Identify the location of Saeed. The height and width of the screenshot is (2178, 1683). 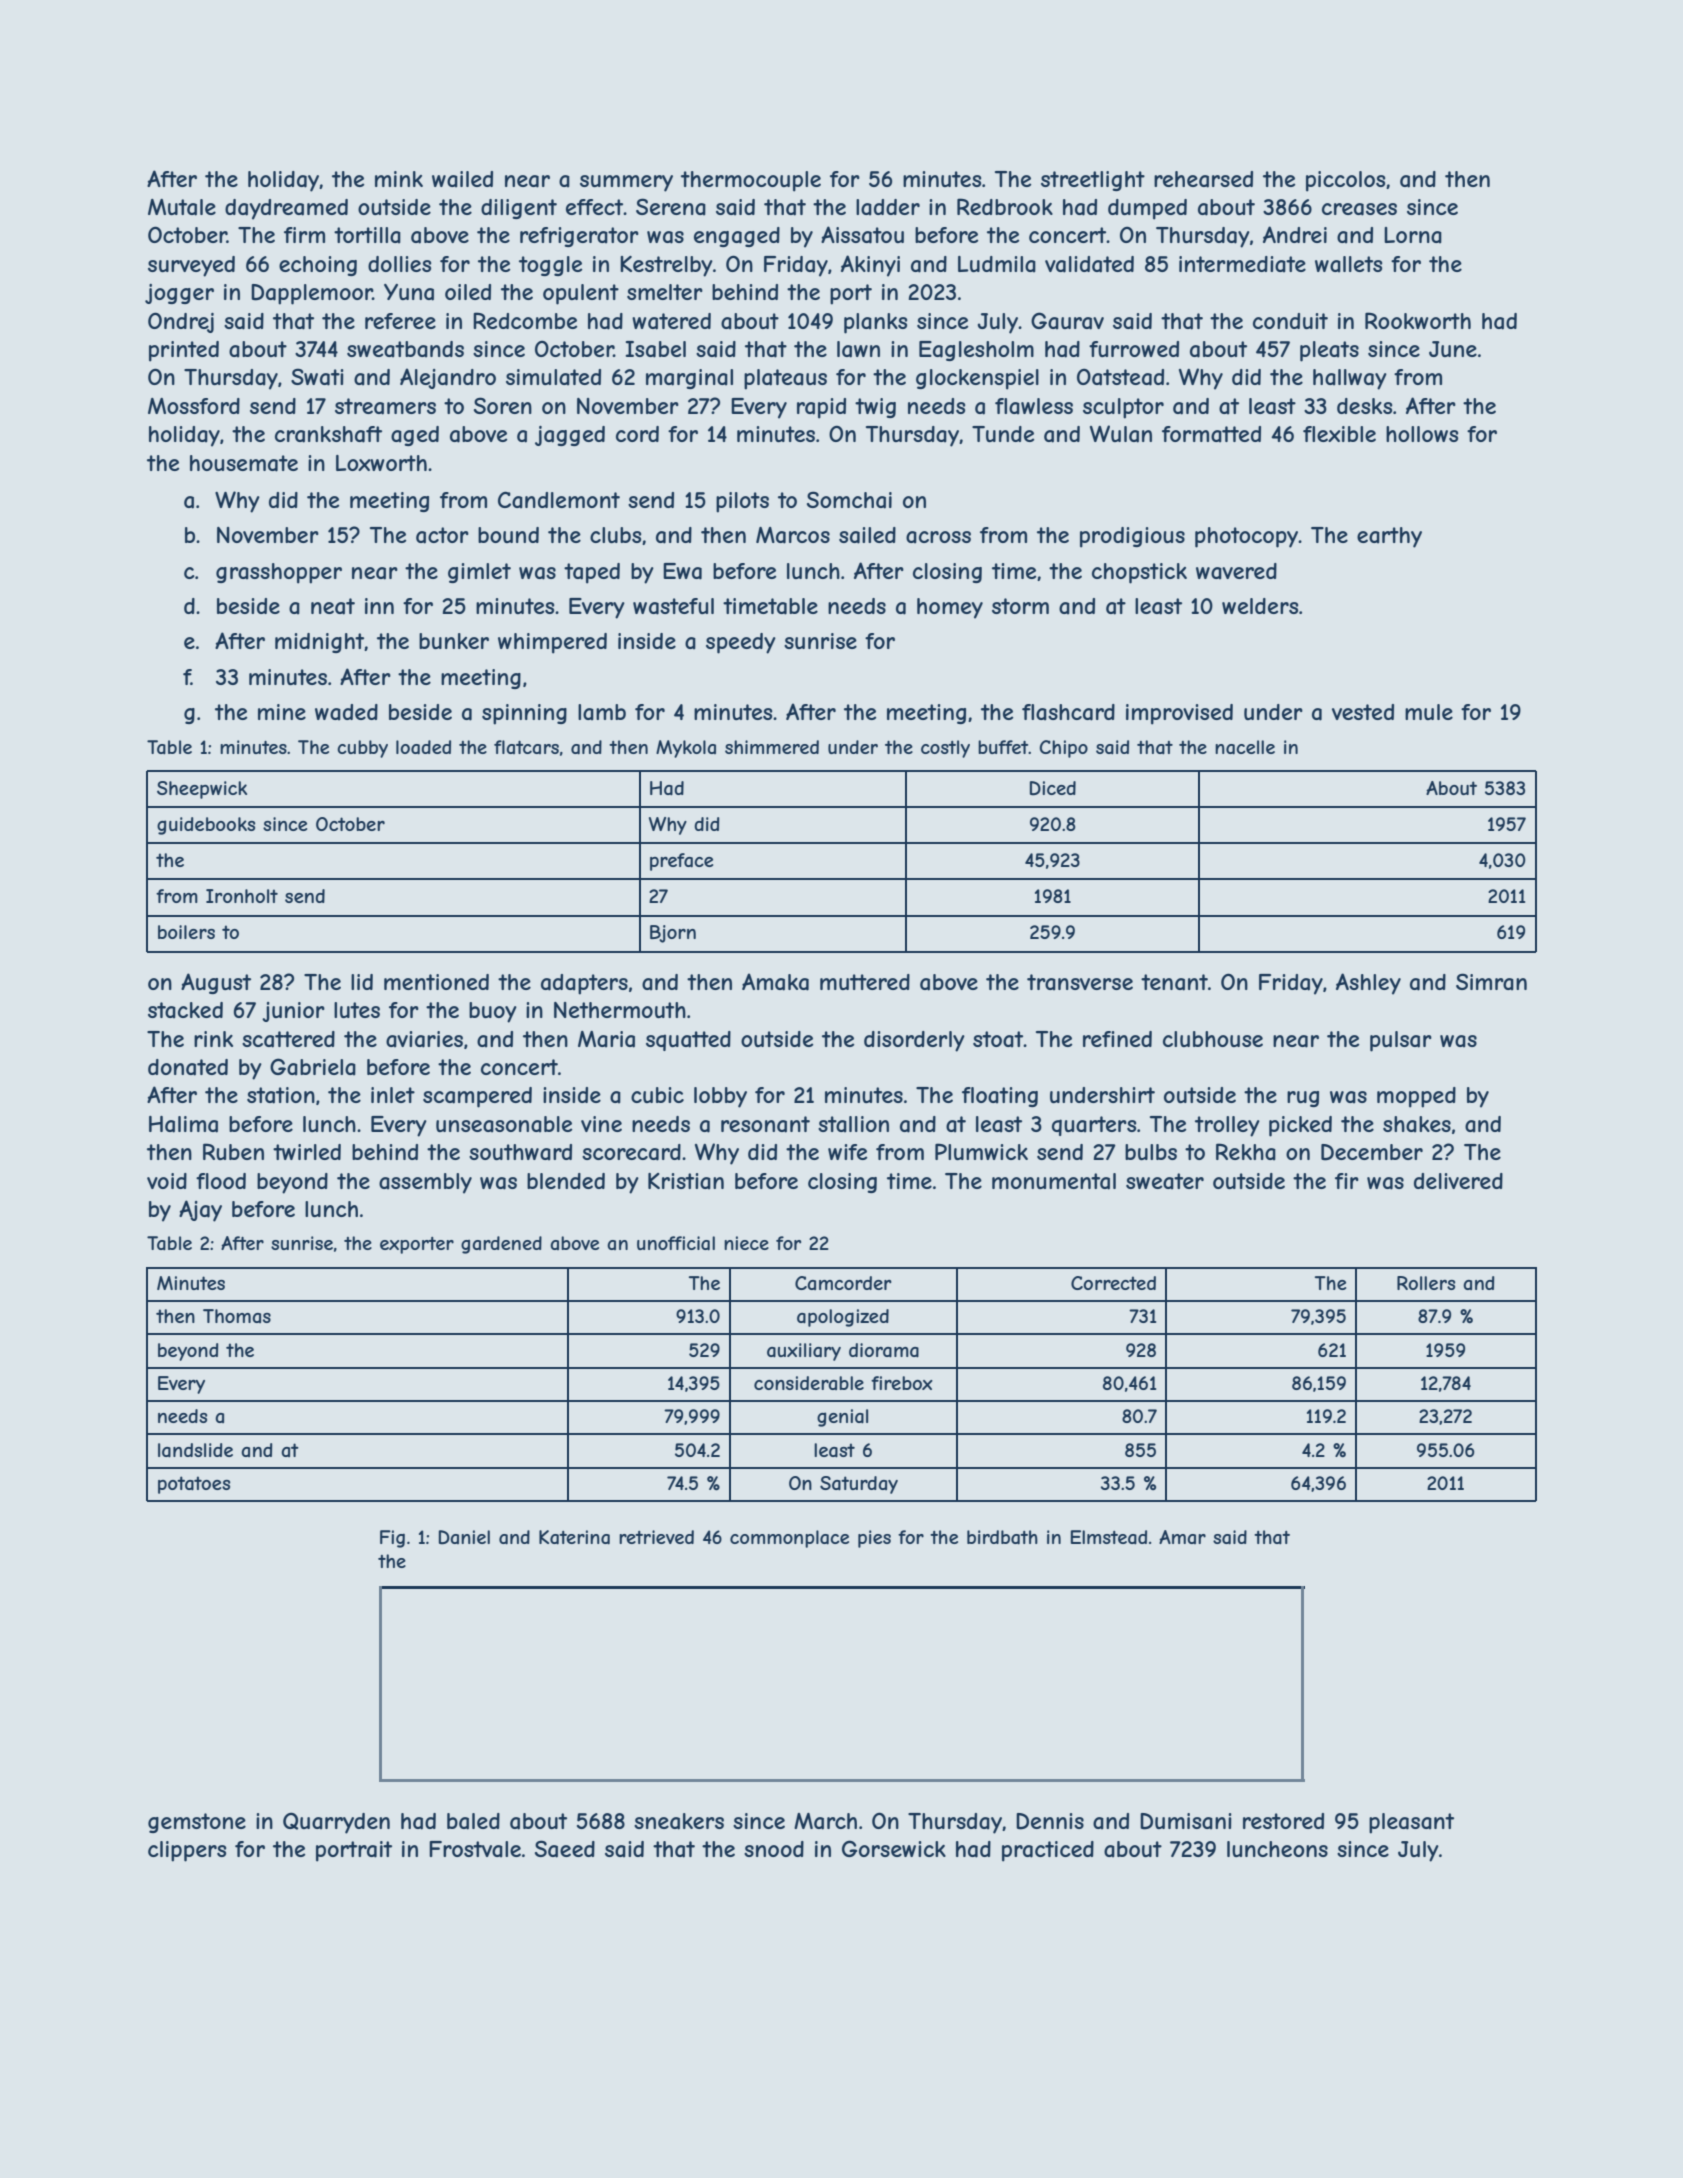
(565, 1849).
